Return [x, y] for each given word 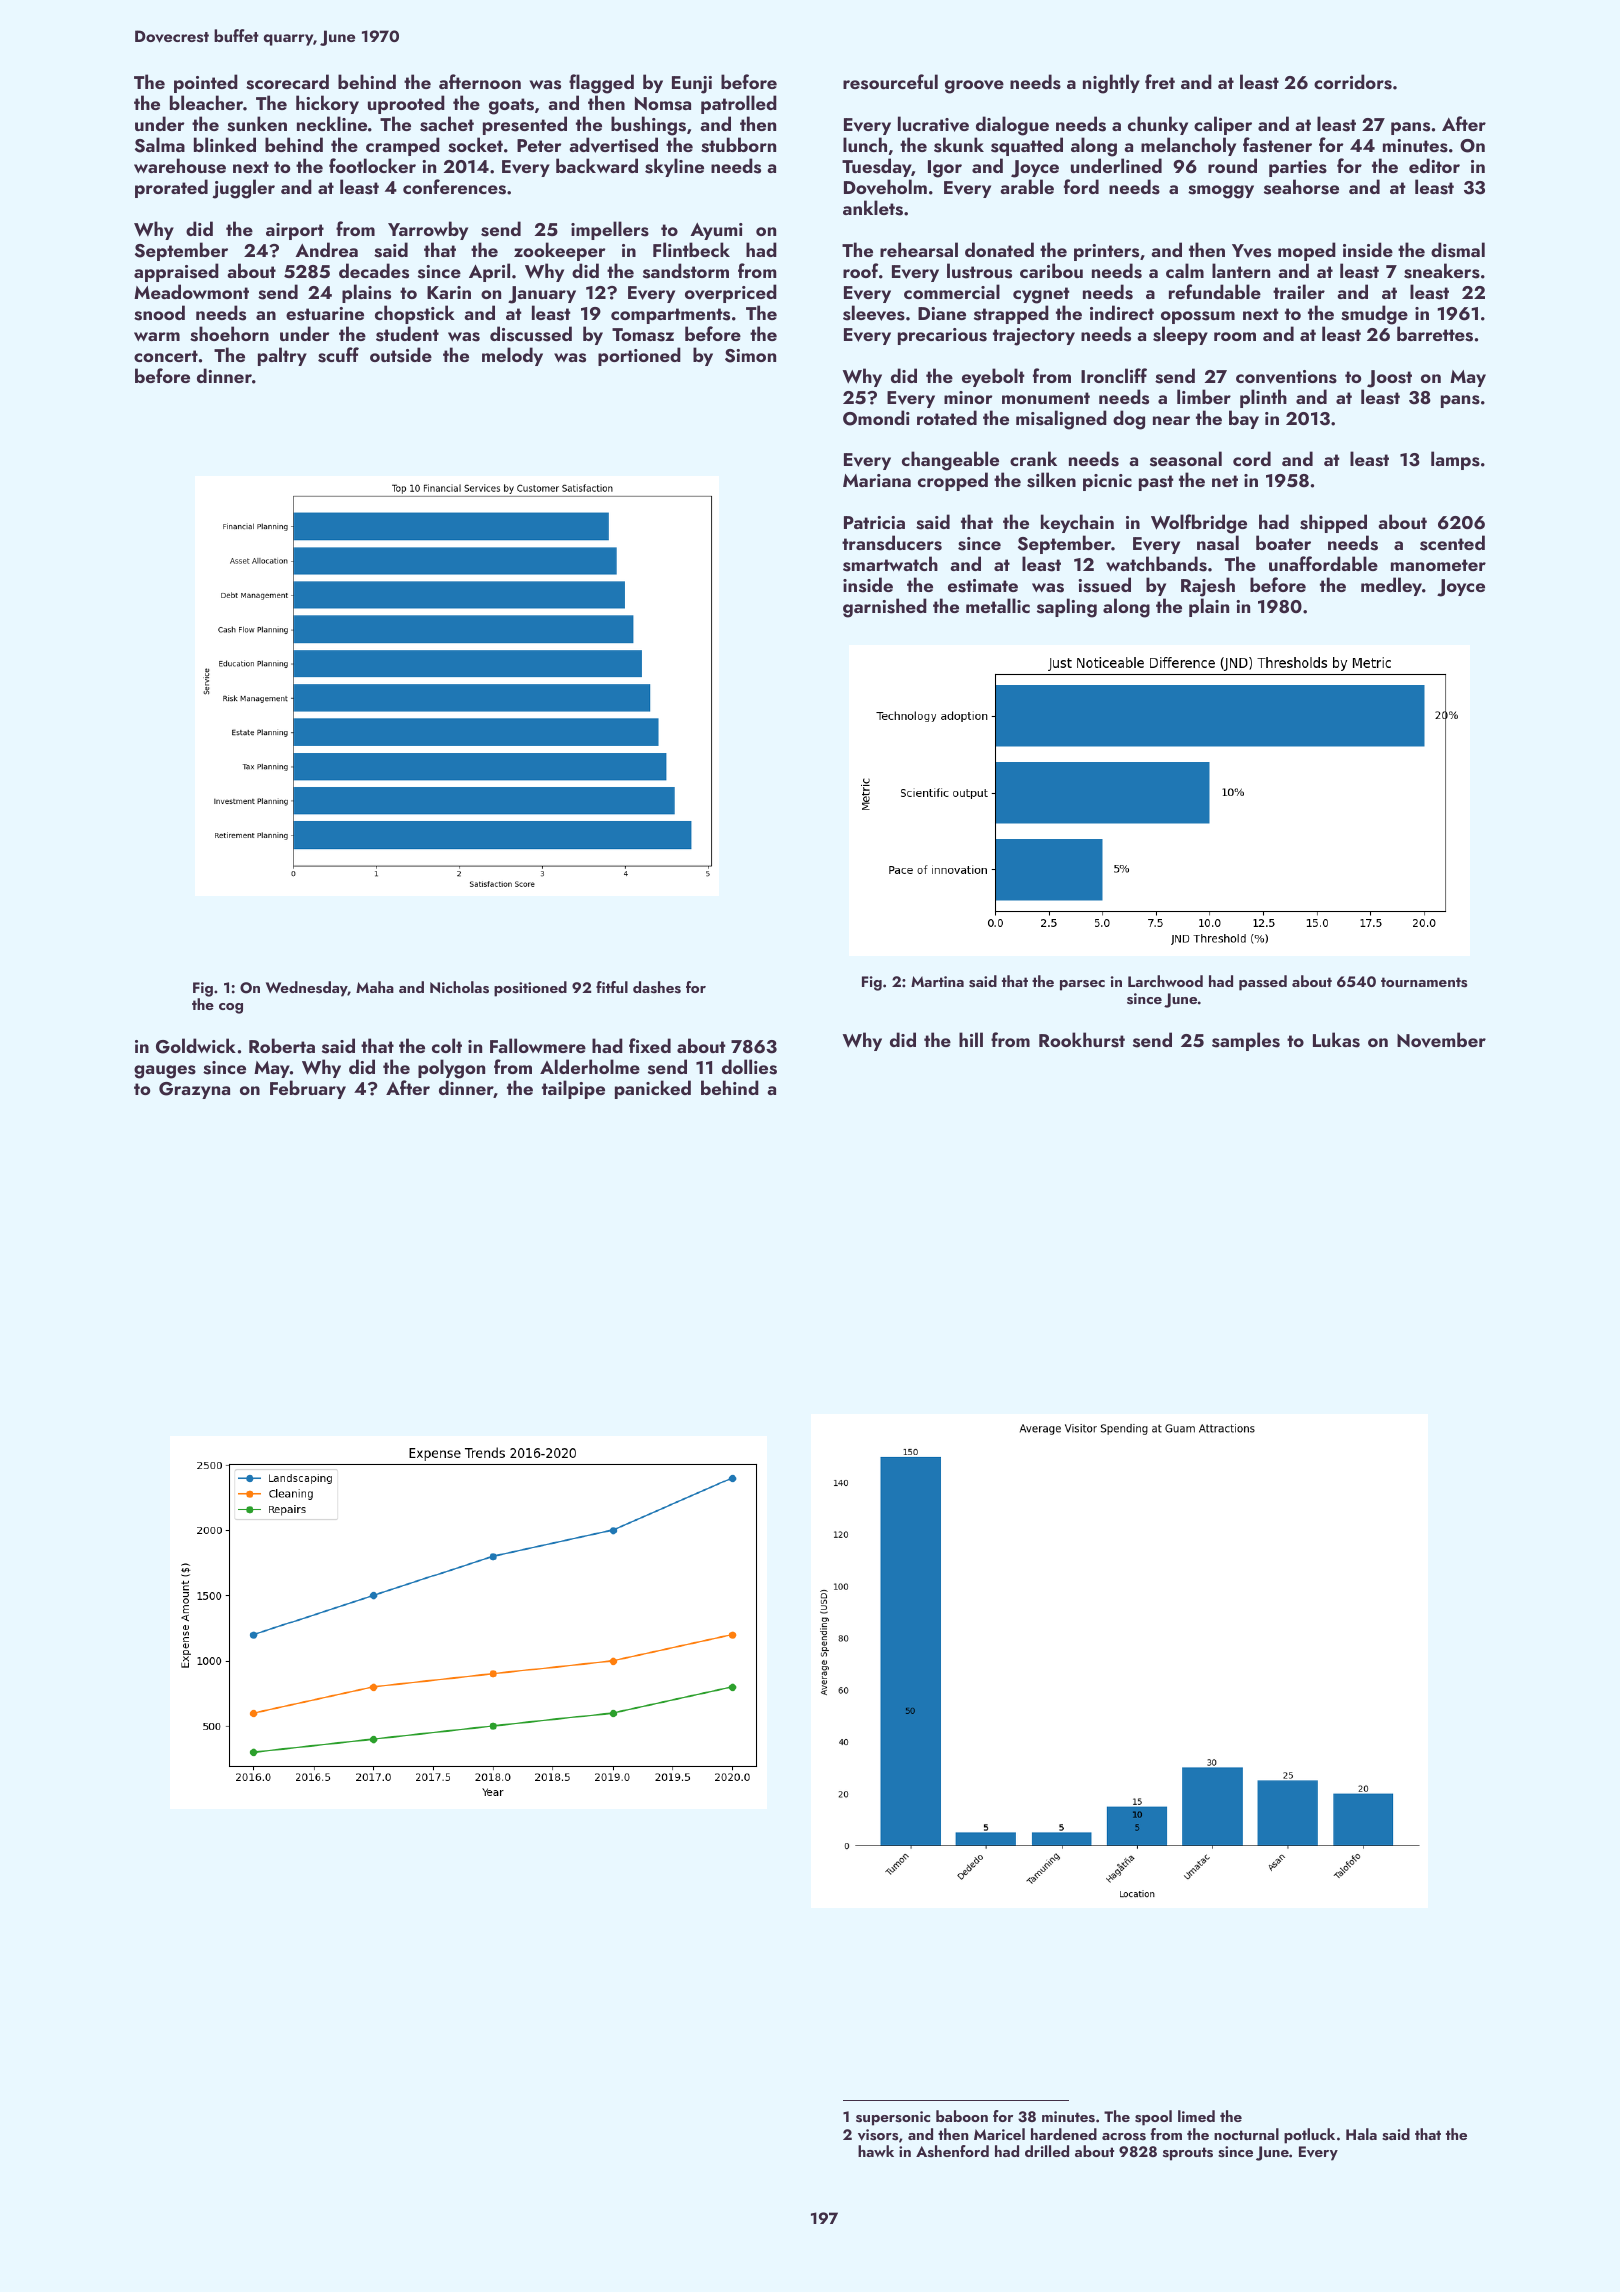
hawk [876, 2151]
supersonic [893, 2118]
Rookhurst [1082, 1040]
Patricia [874, 522]
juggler [243, 189]
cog [231, 1008]
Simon [750, 356]
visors [878, 2135]
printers [1106, 252]
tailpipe [573, 1089]
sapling [1067, 608]
